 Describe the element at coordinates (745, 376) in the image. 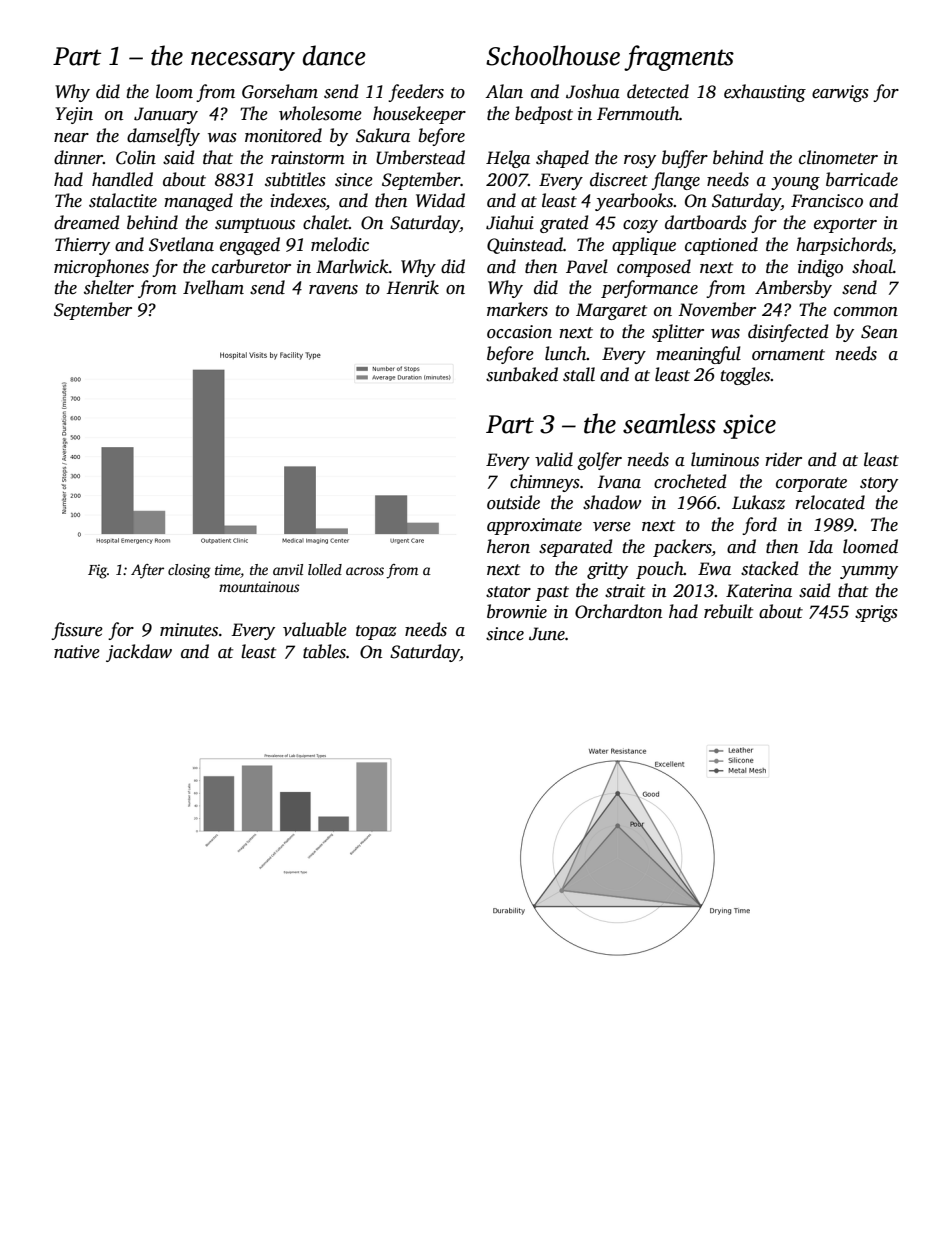

I see `toggles` at that location.
